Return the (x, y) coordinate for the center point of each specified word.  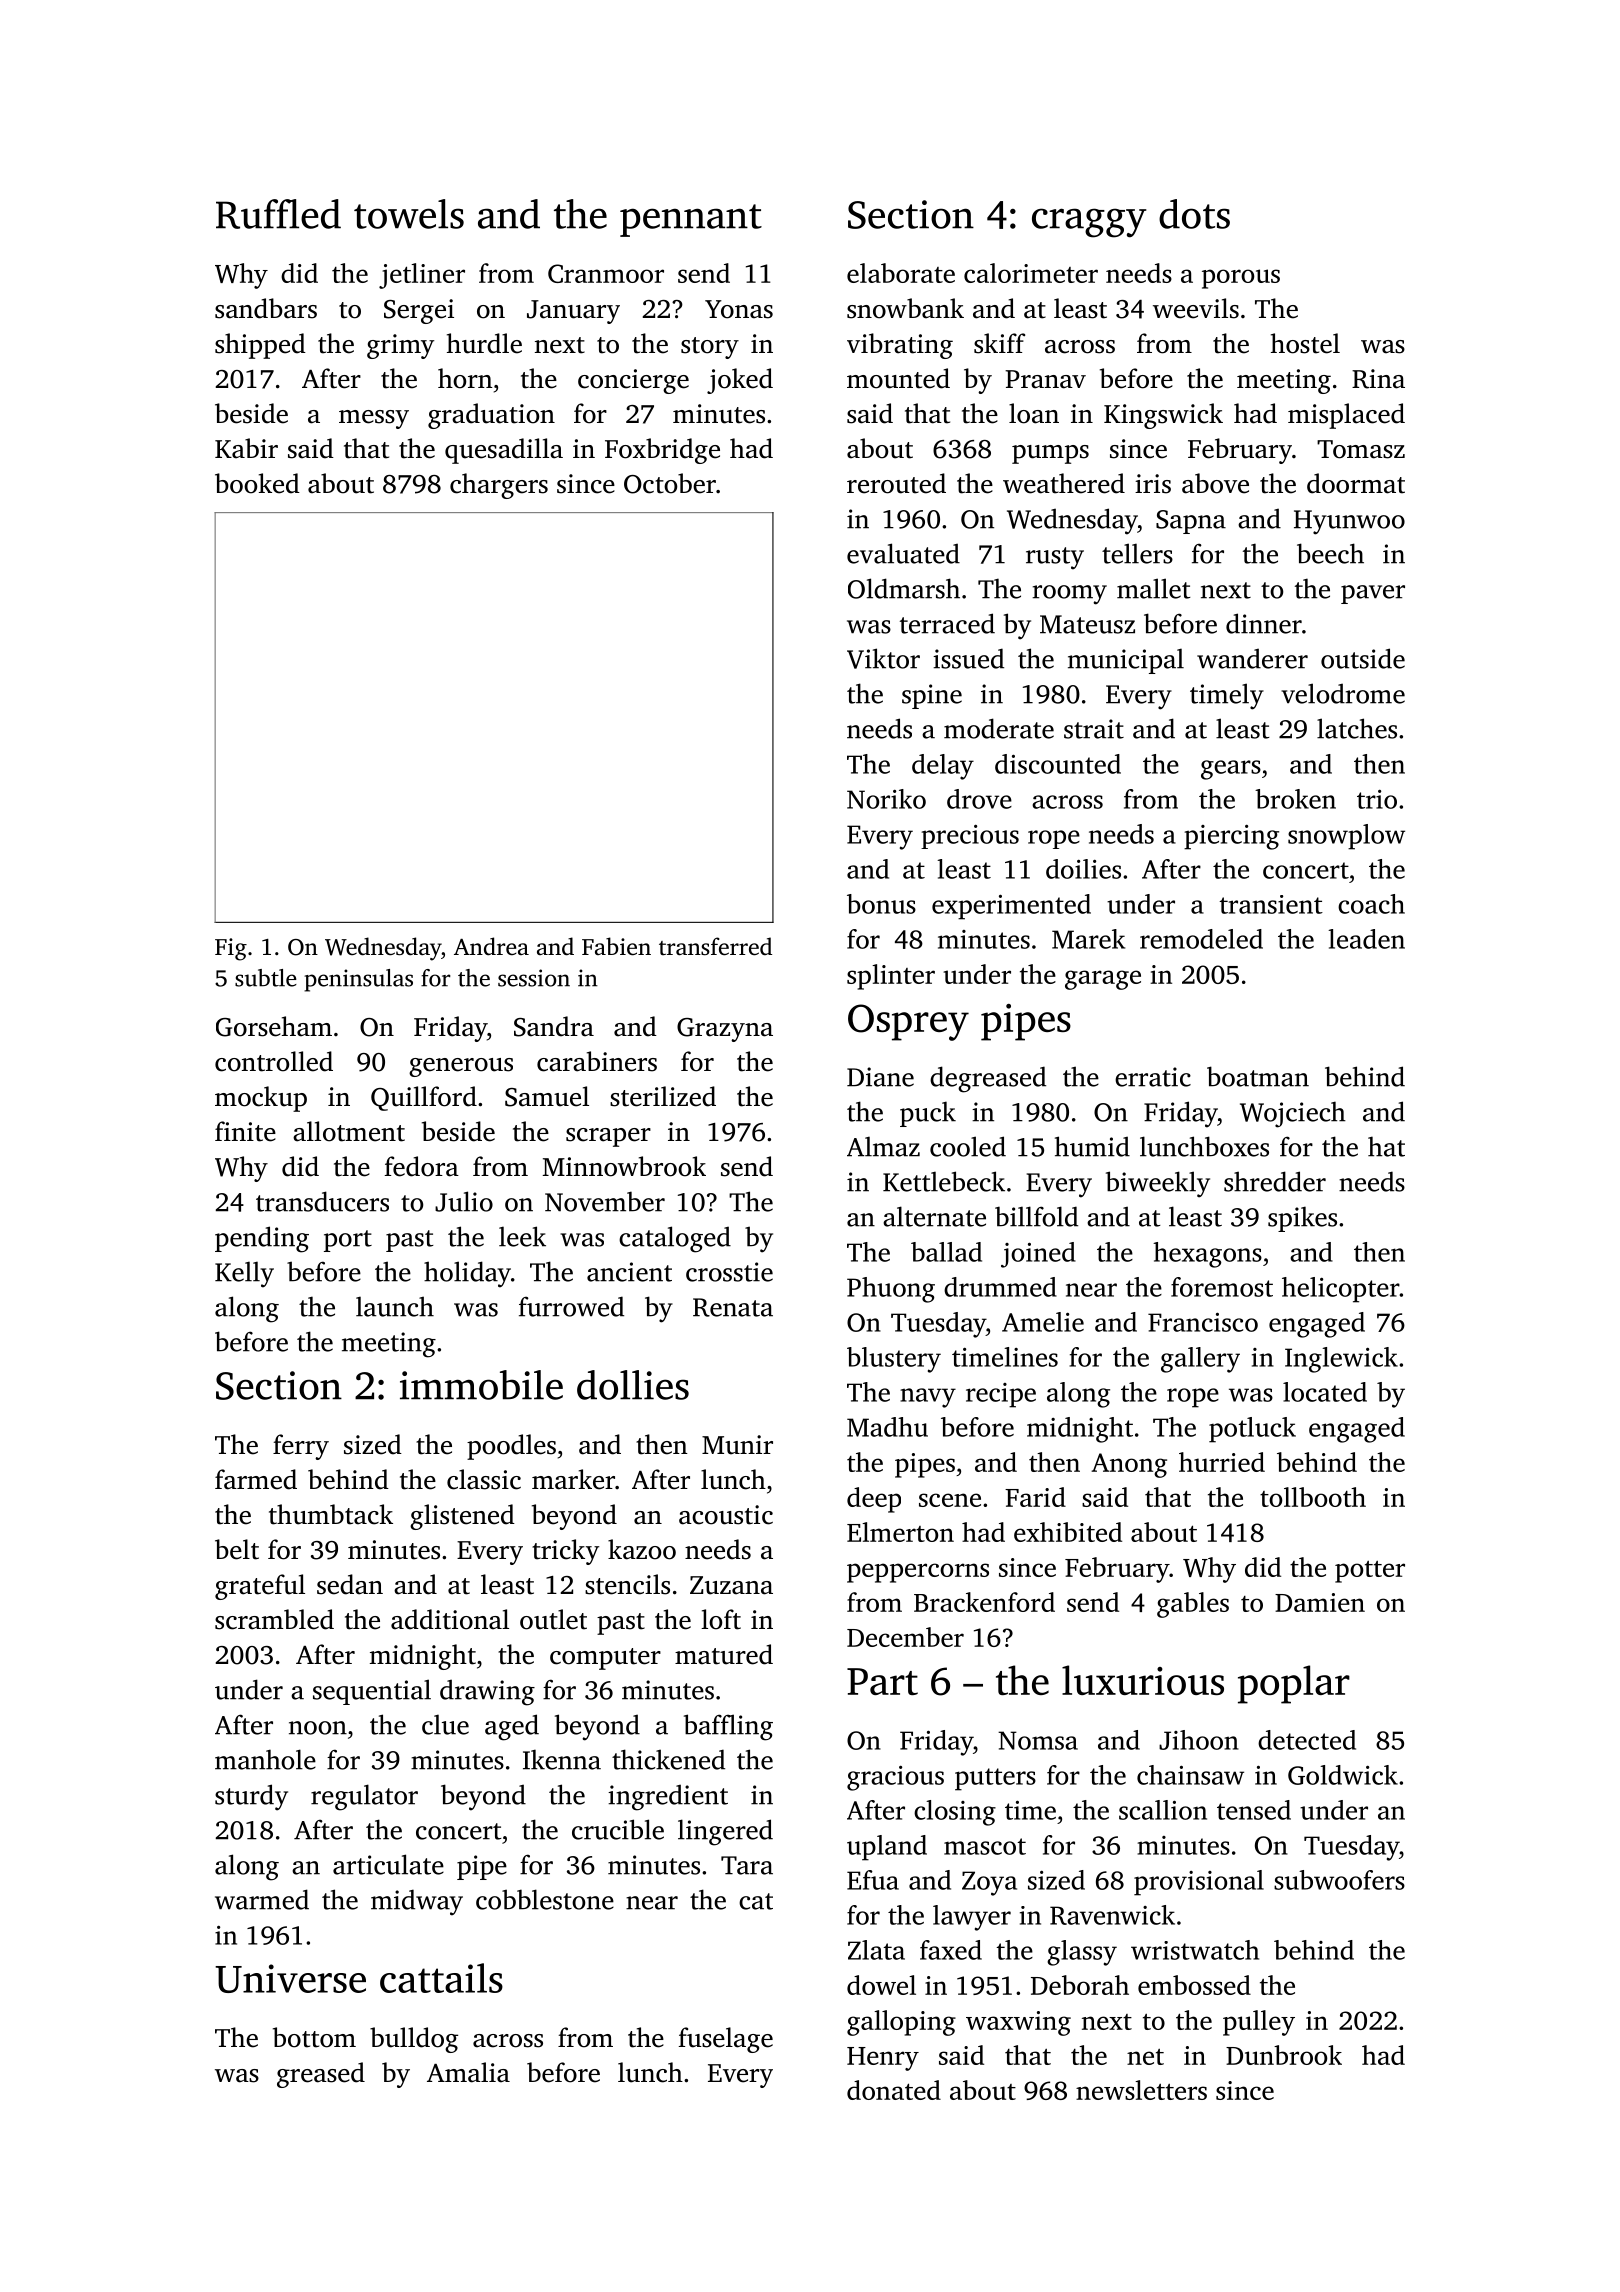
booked (257, 483)
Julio (464, 1201)
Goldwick (1343, 1775)
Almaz (883, 1146)
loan (1034, 413)
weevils (1196, 308)
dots (1194, 214)
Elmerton (900, 1532)
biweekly (1158, 1184)
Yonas (739, 309)
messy (374, 419)
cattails (441, 1978)
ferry (301, 1447)
